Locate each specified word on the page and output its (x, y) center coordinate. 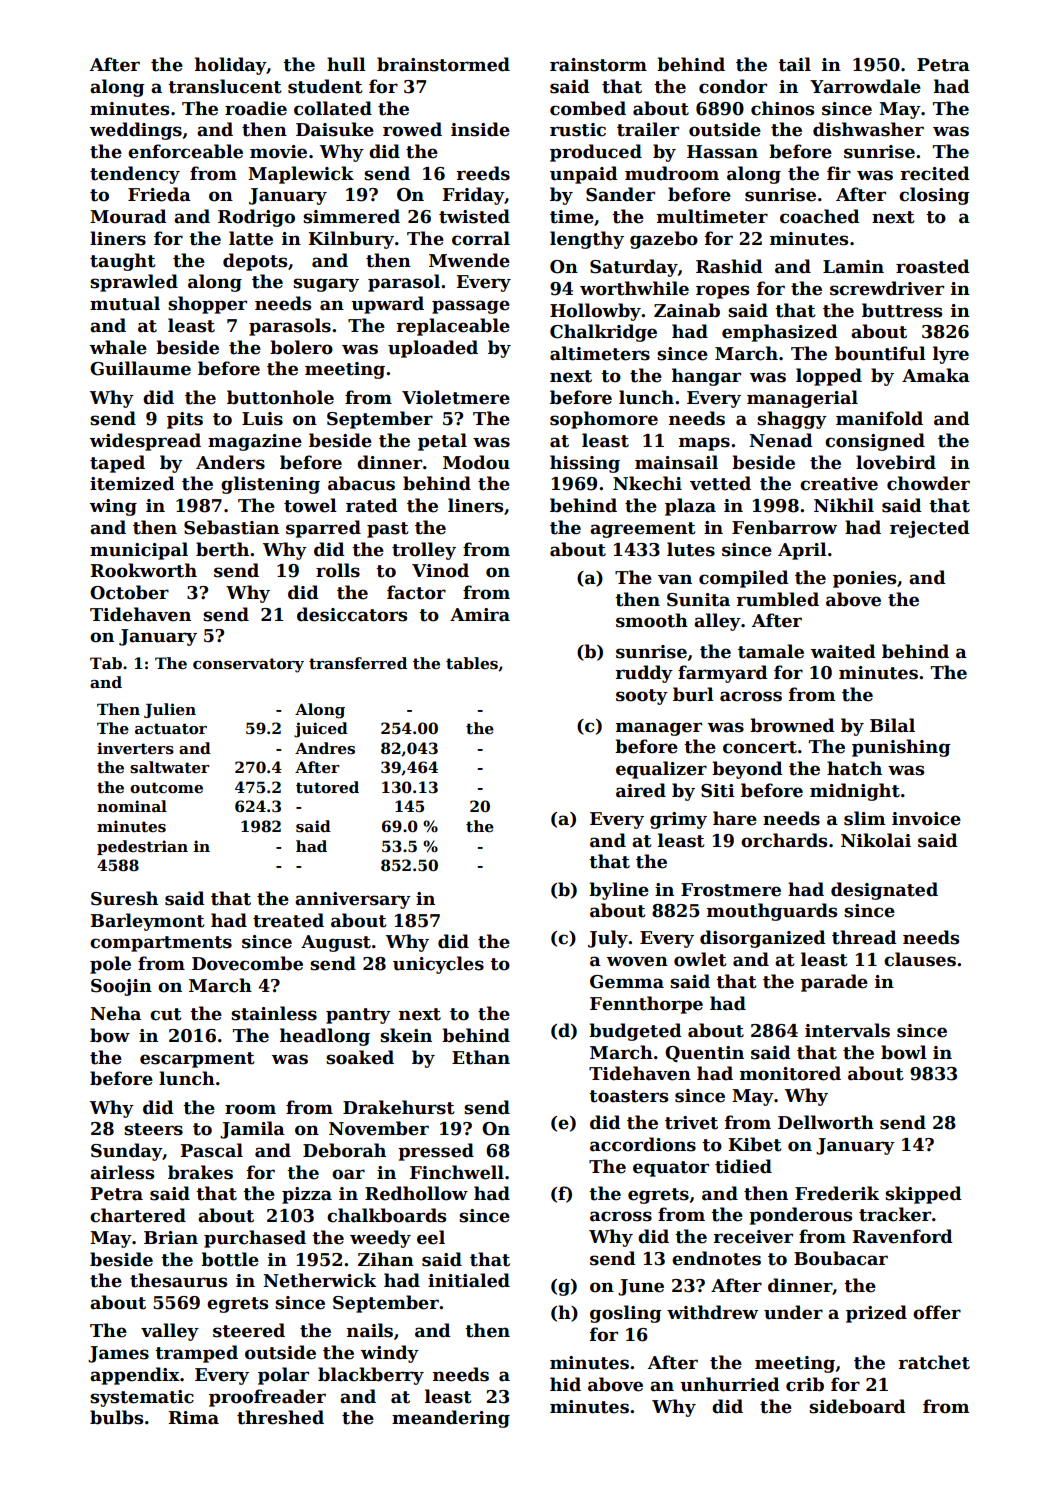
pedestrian (142, 847)
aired (641, 790)
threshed (280, 1417)
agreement (643, 530)
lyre (951, 355)
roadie (256, 108)
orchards (784, 840)
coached (820, 216)
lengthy (587, 240)
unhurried (730, 1384)
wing (113, 507)
